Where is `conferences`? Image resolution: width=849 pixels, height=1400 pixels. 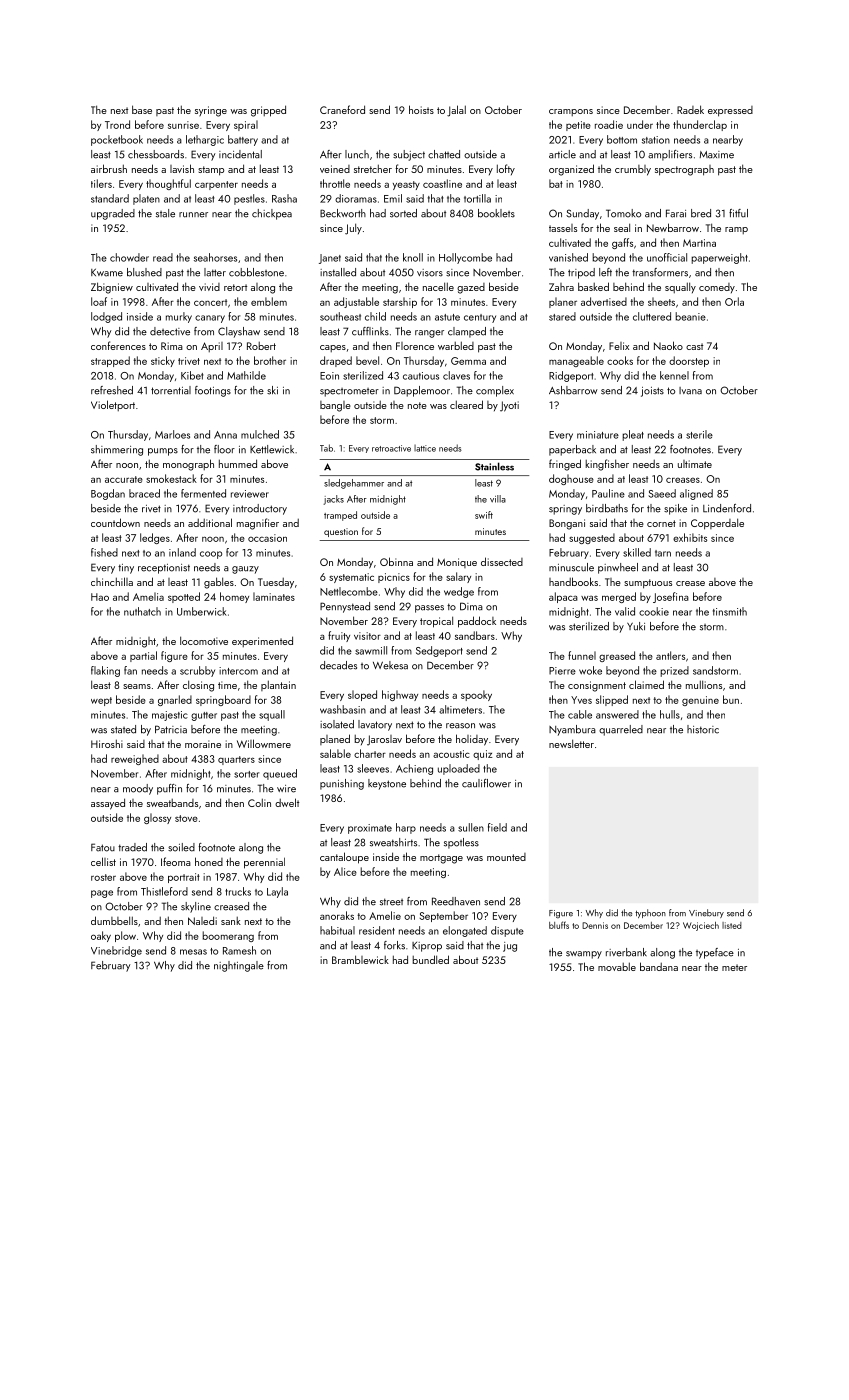
conferences is located at coordinates (118, 345).
